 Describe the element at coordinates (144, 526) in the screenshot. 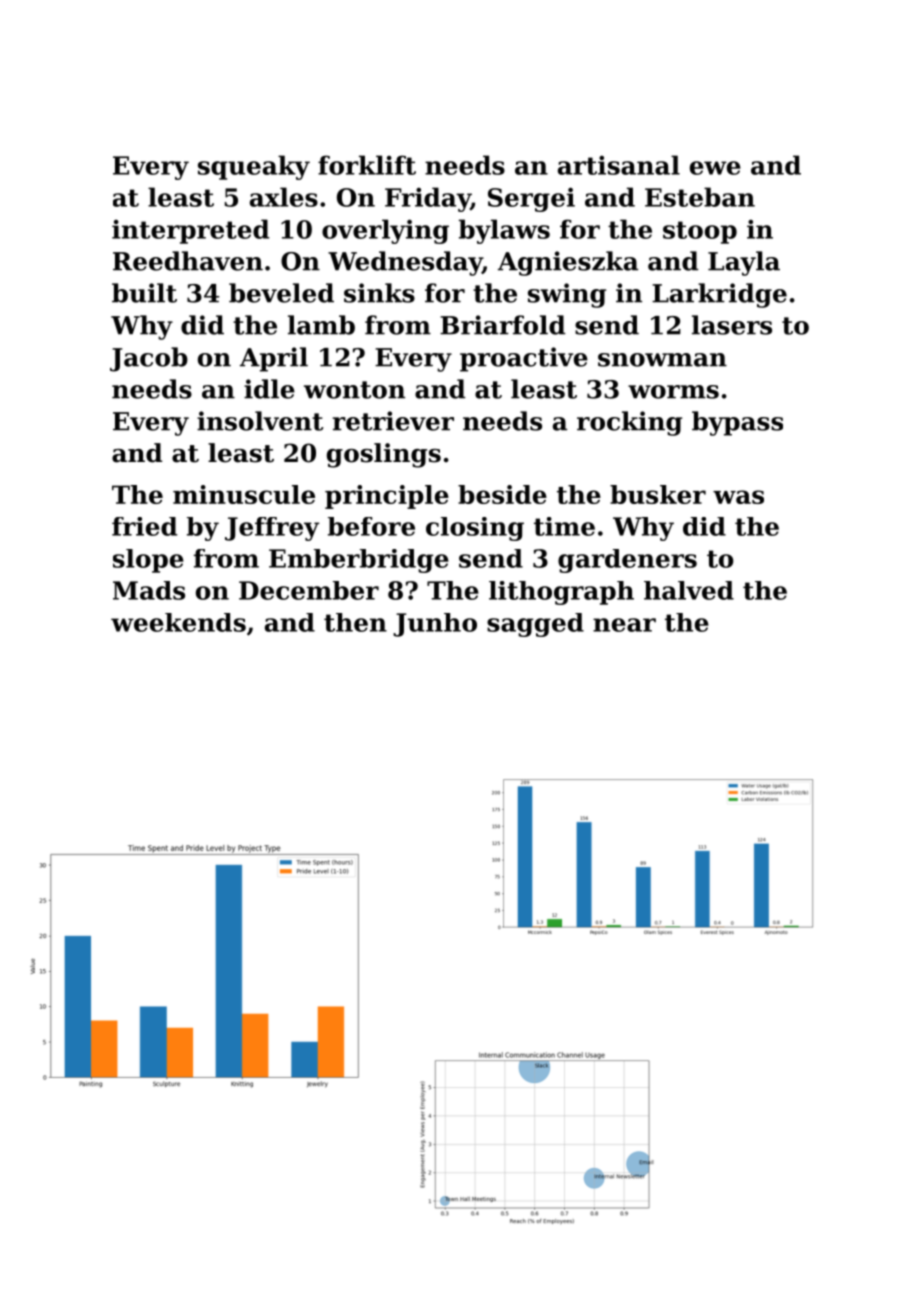

I see `fried` at that location.
